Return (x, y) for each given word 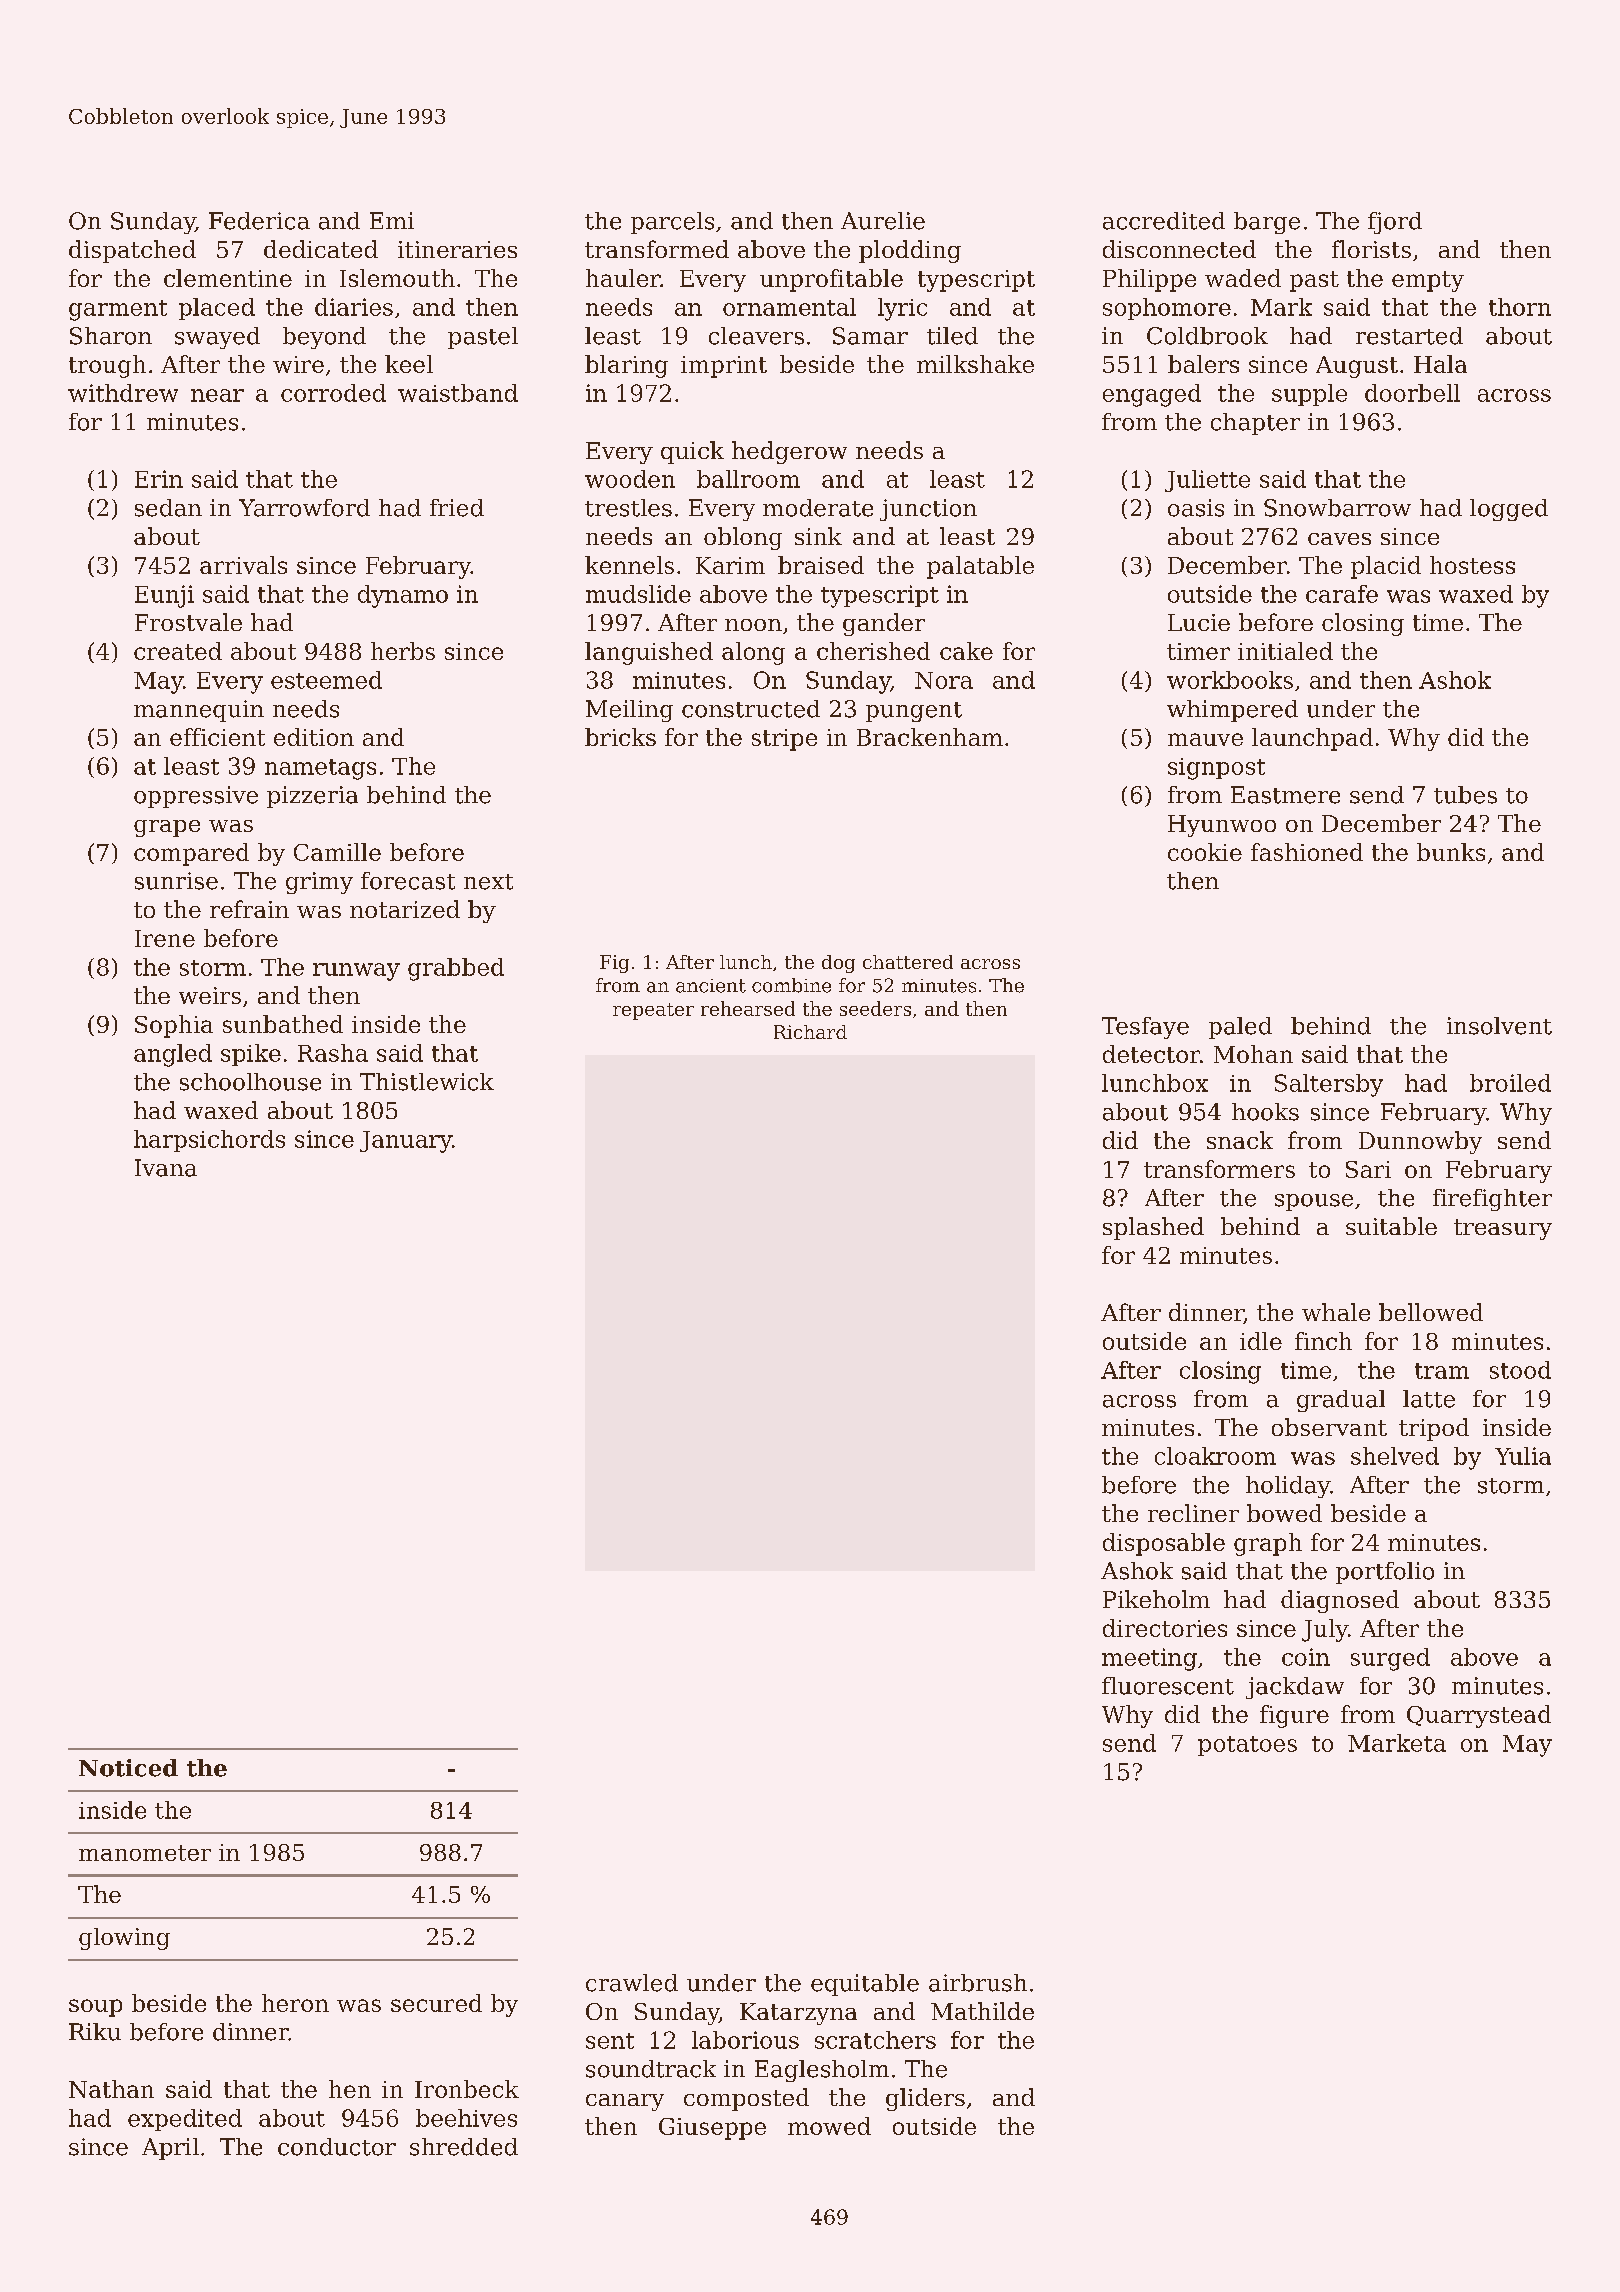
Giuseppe (712, 2129)
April (170, 2149)
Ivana (166, 1168)
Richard (810, 1032)
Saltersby (1329, 1085)
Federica (259, 221)
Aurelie (883, 221)
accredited (1164, 221)
